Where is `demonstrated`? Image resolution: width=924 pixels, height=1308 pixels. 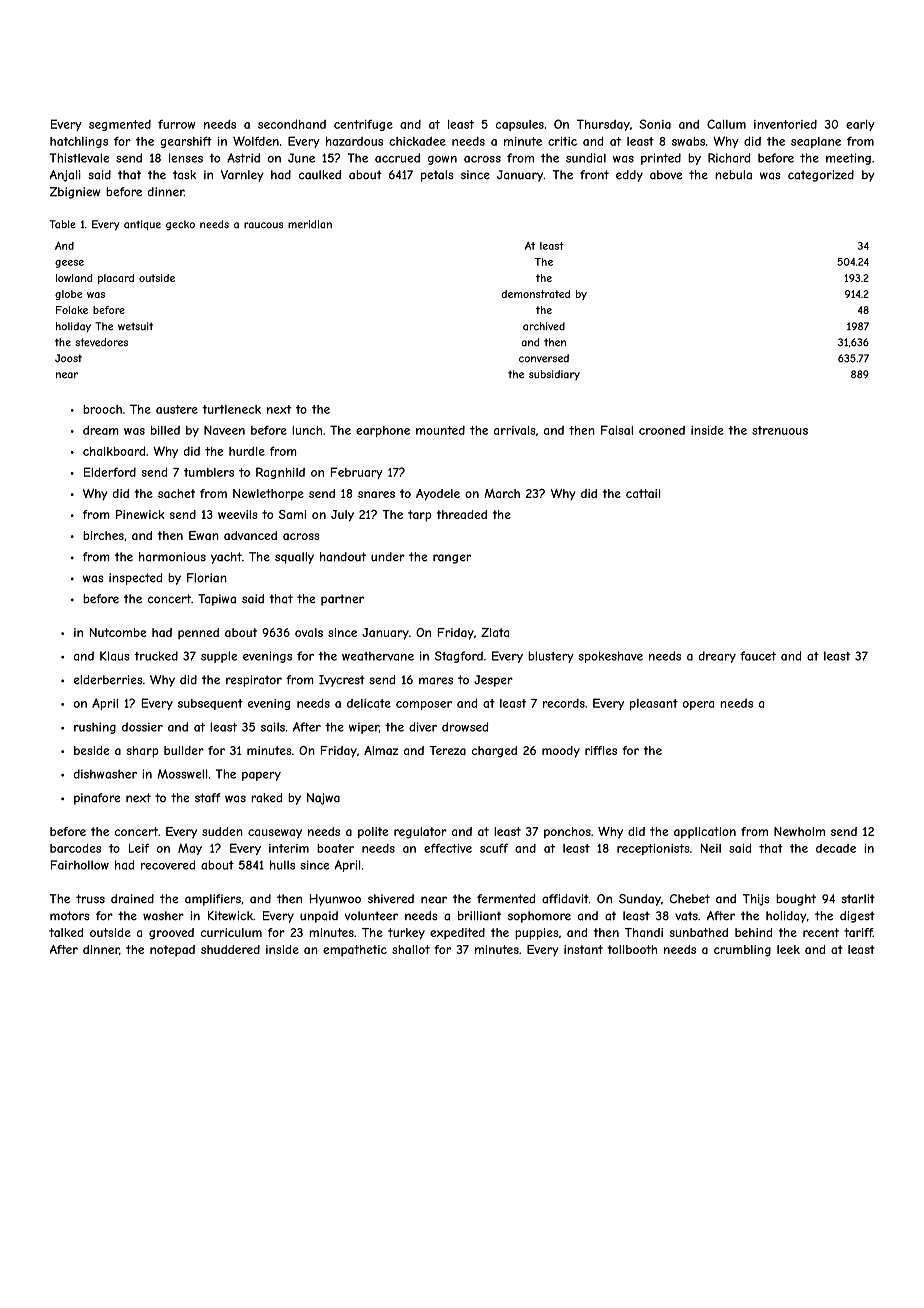
demonstrated is located at coordinates (535, 294).
